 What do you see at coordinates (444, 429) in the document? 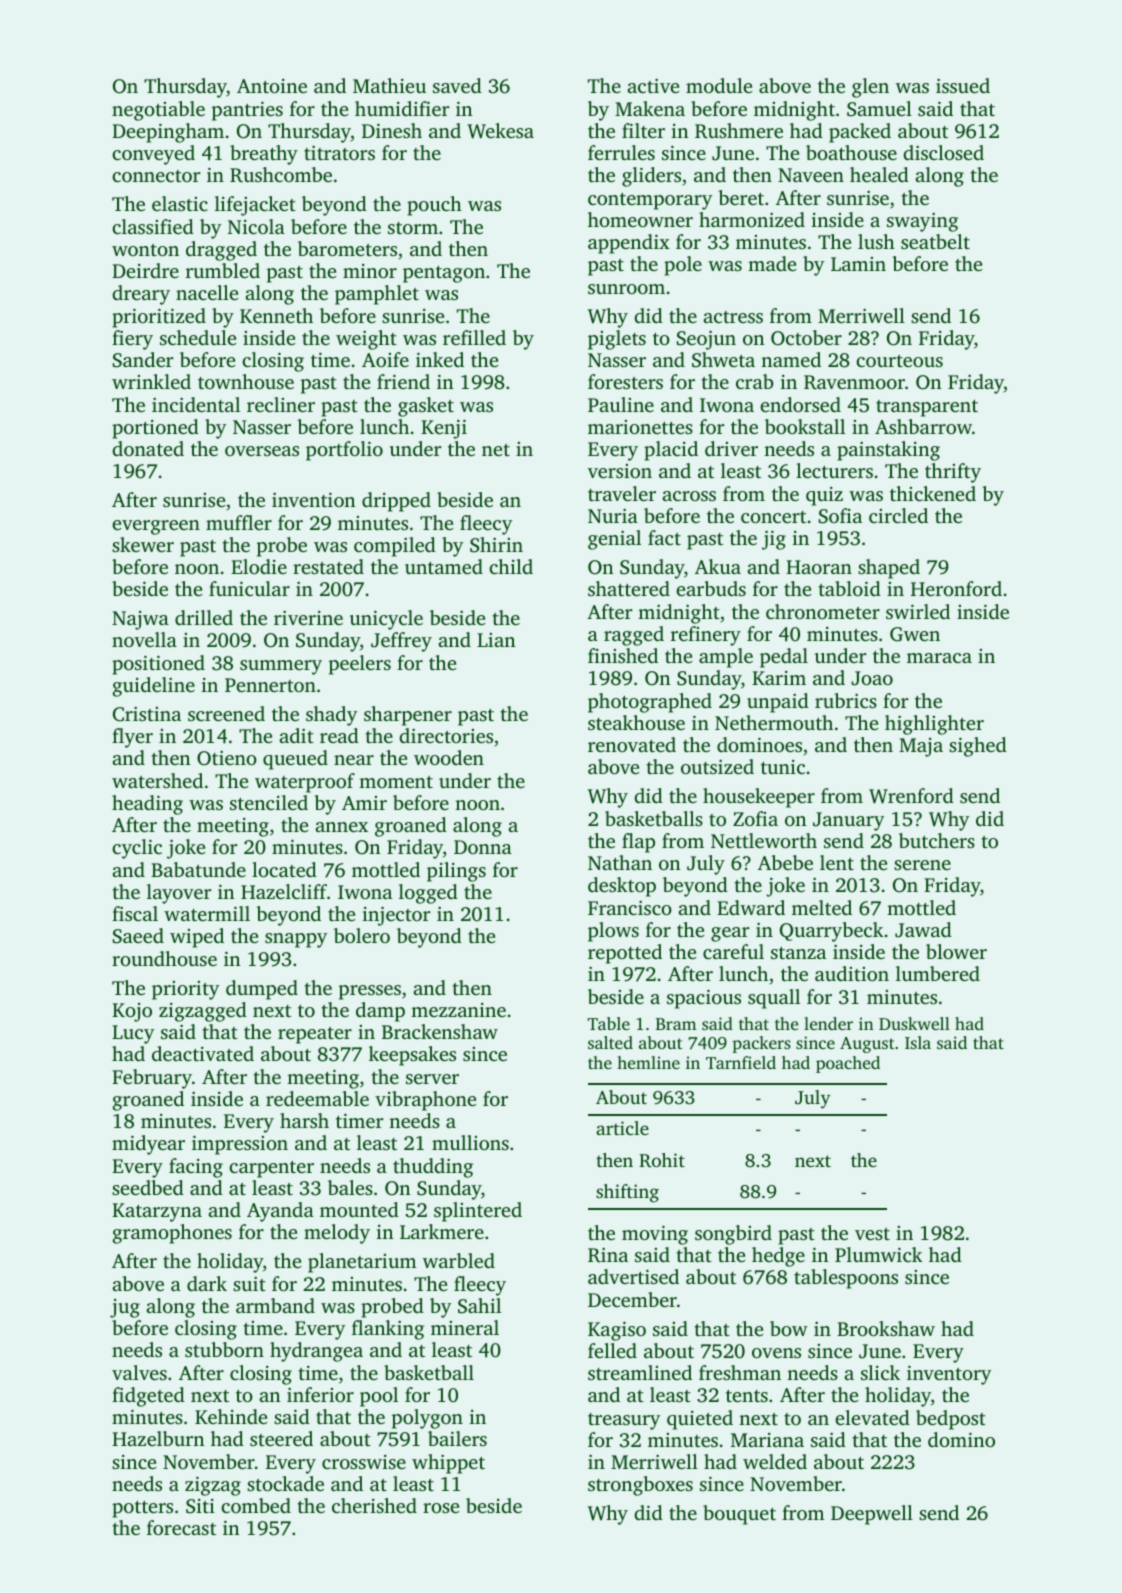
I see `Kenji` at bounding box center [444, 429].
